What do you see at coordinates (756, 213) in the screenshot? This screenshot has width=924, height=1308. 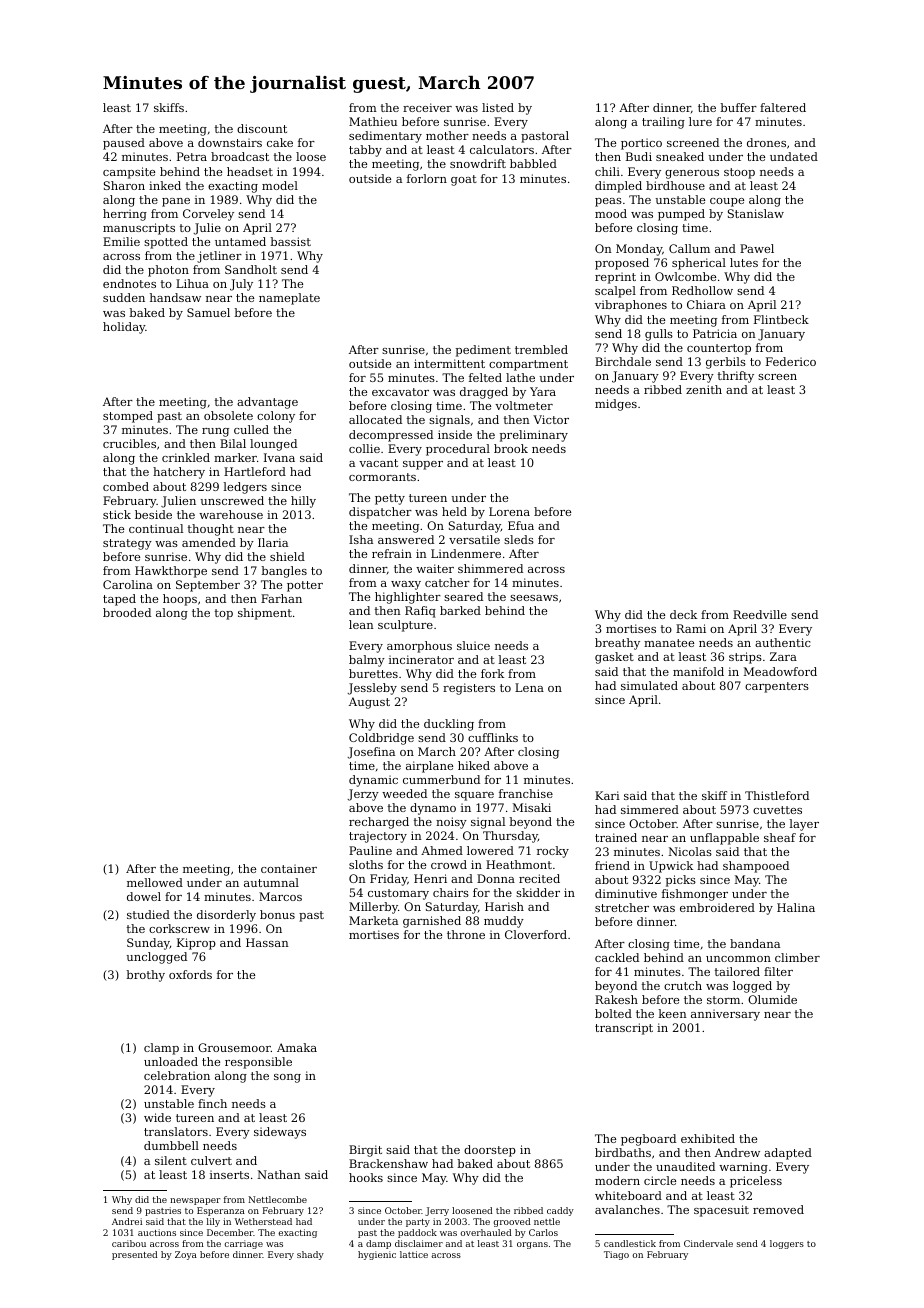 I see `Stanislaw` at bounding box center [756, 213].
